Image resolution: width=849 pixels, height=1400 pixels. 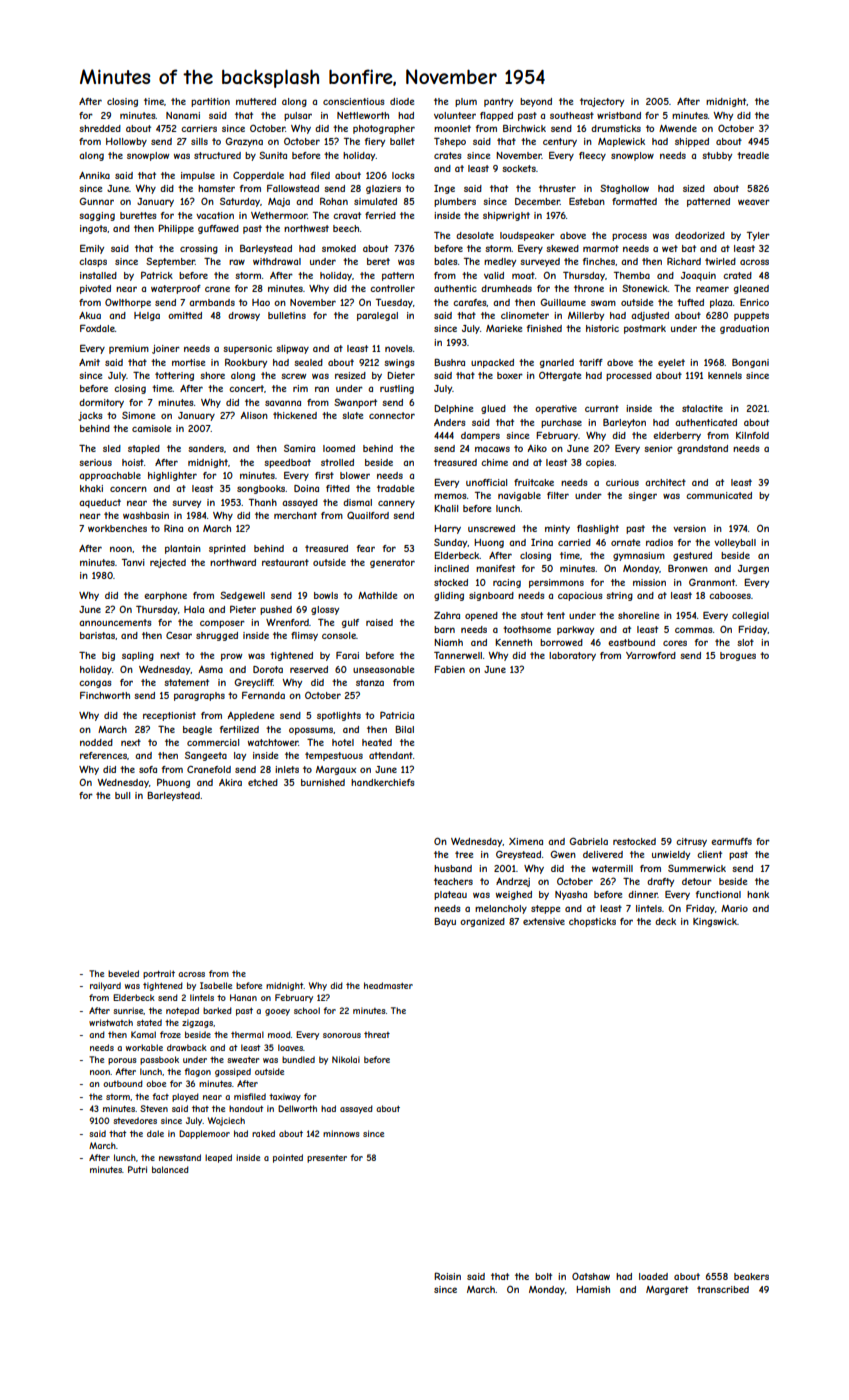 I want to click on sofa, so click(x=148, y=769).
